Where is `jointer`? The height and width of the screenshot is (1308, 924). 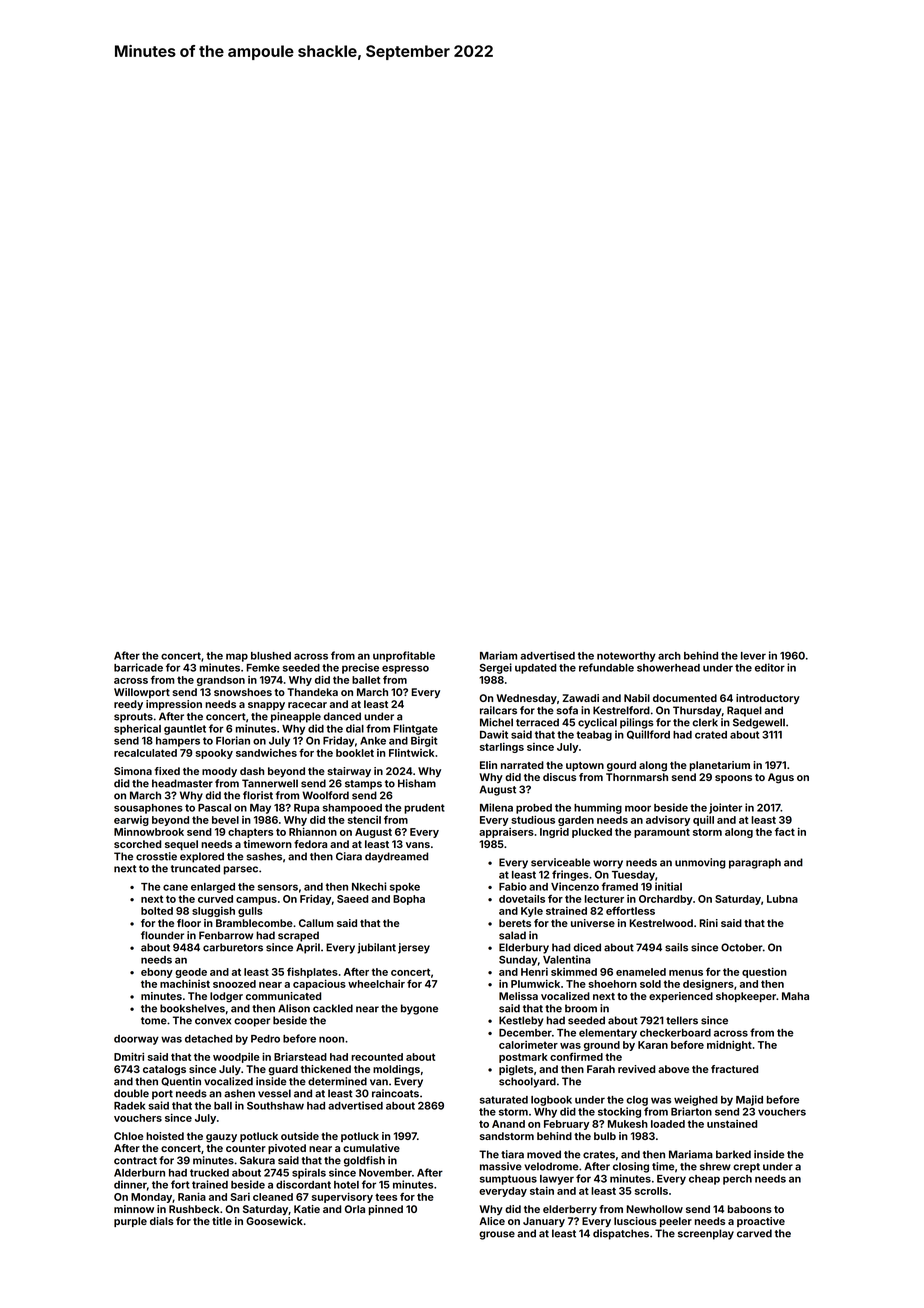 jointer is located at coordinates (725, 808).
